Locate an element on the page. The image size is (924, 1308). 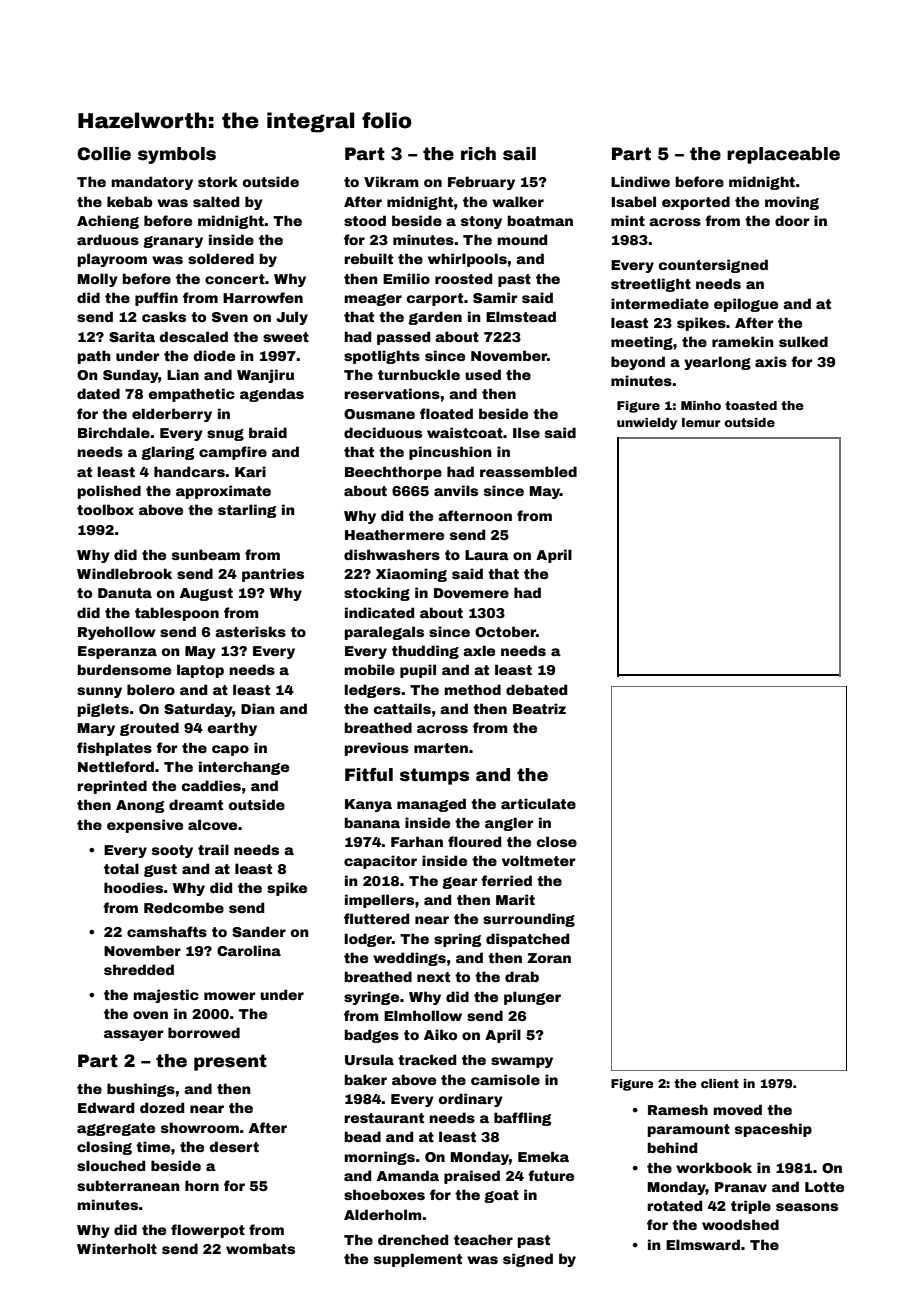
floured is located at coordinates (474, 841).
